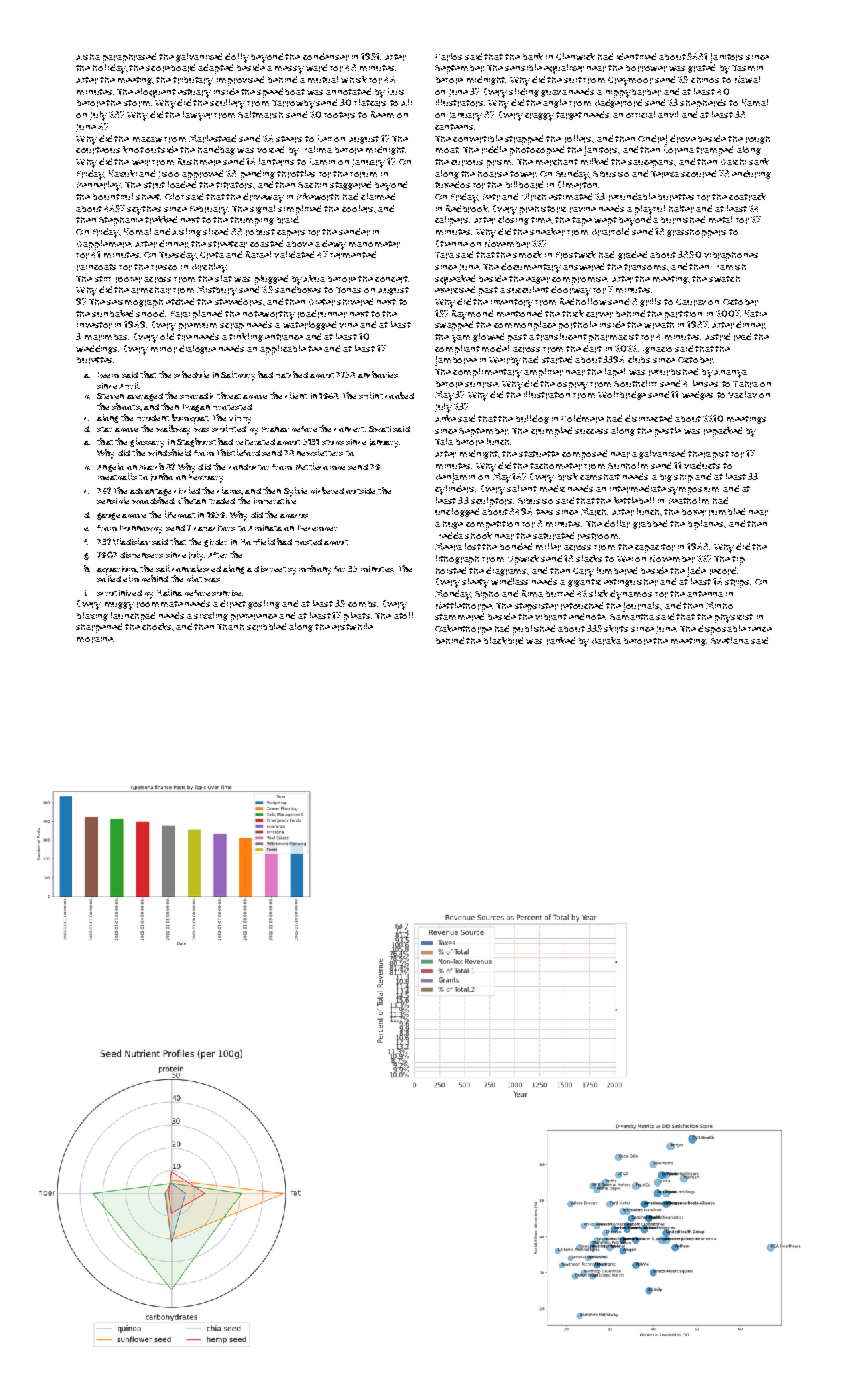 This document has width=849, height=1400. I want to click on sail, so click(163, 568).
